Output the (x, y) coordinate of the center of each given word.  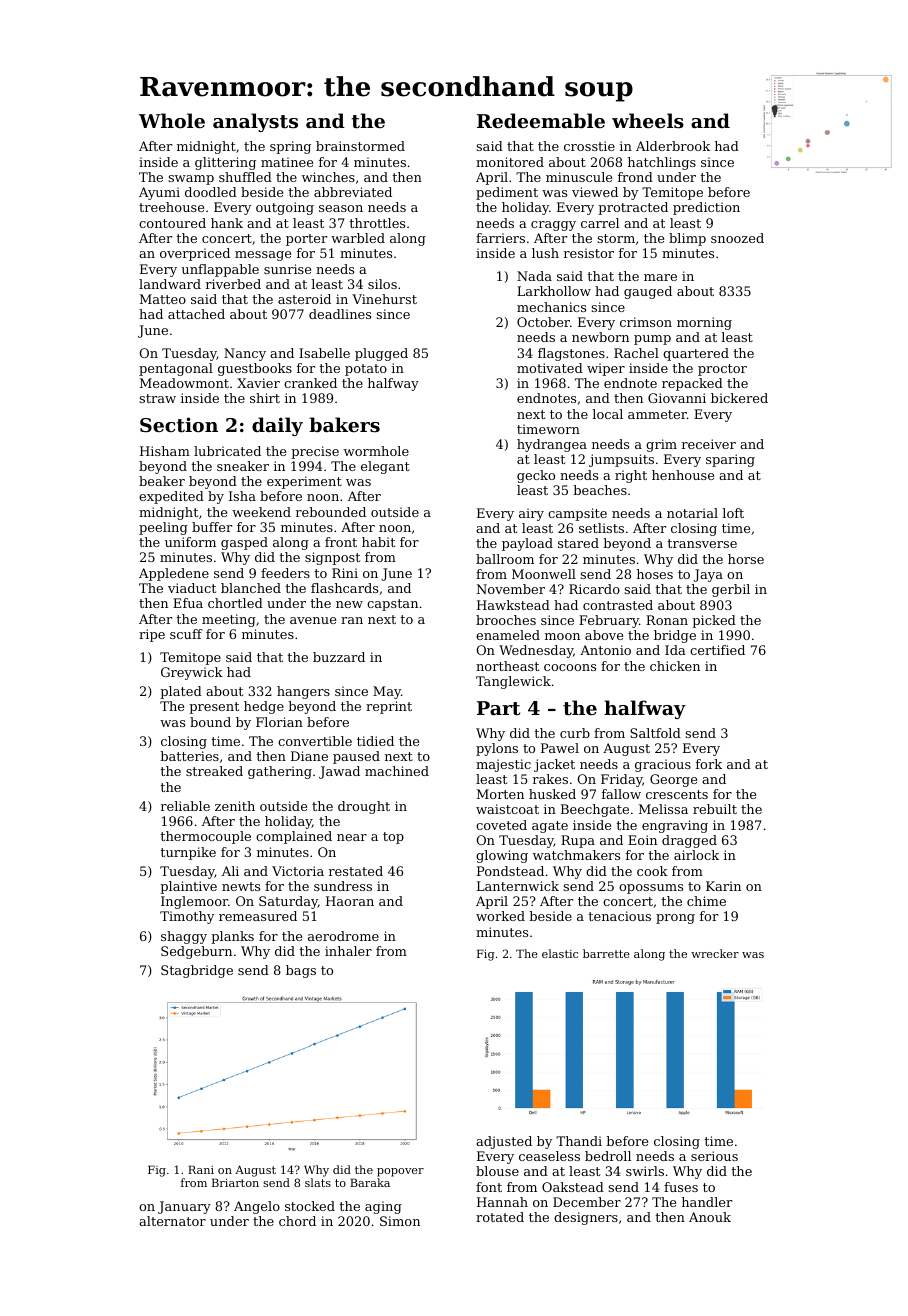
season (341, 208)
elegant (385, 467)
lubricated (227, 451)
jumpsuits (621, 460)
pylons (497, 749)
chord (297, 1221)
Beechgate (595, 810)
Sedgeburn (196, 952)
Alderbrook (673, 146)
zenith (235, 806)
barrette (606, 953)
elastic (560, 953)
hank (227, 223)
